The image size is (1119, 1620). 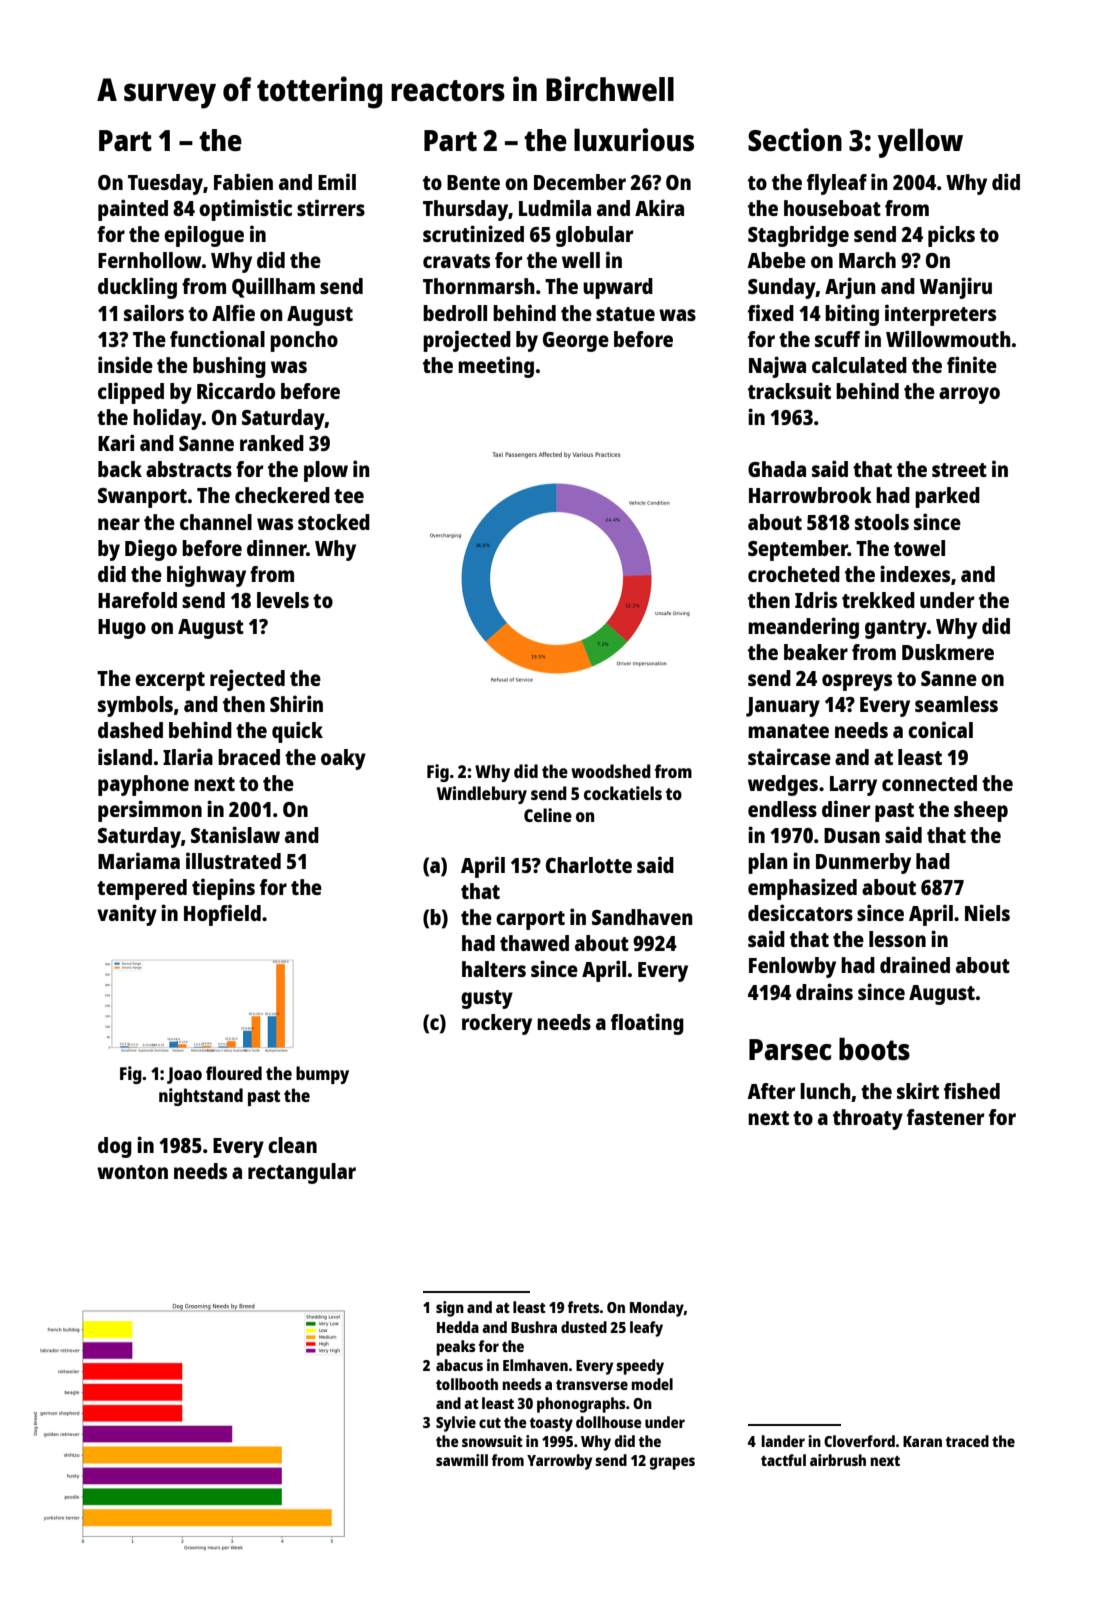 I want to click on wonton, so click(x=132, y=1172).
